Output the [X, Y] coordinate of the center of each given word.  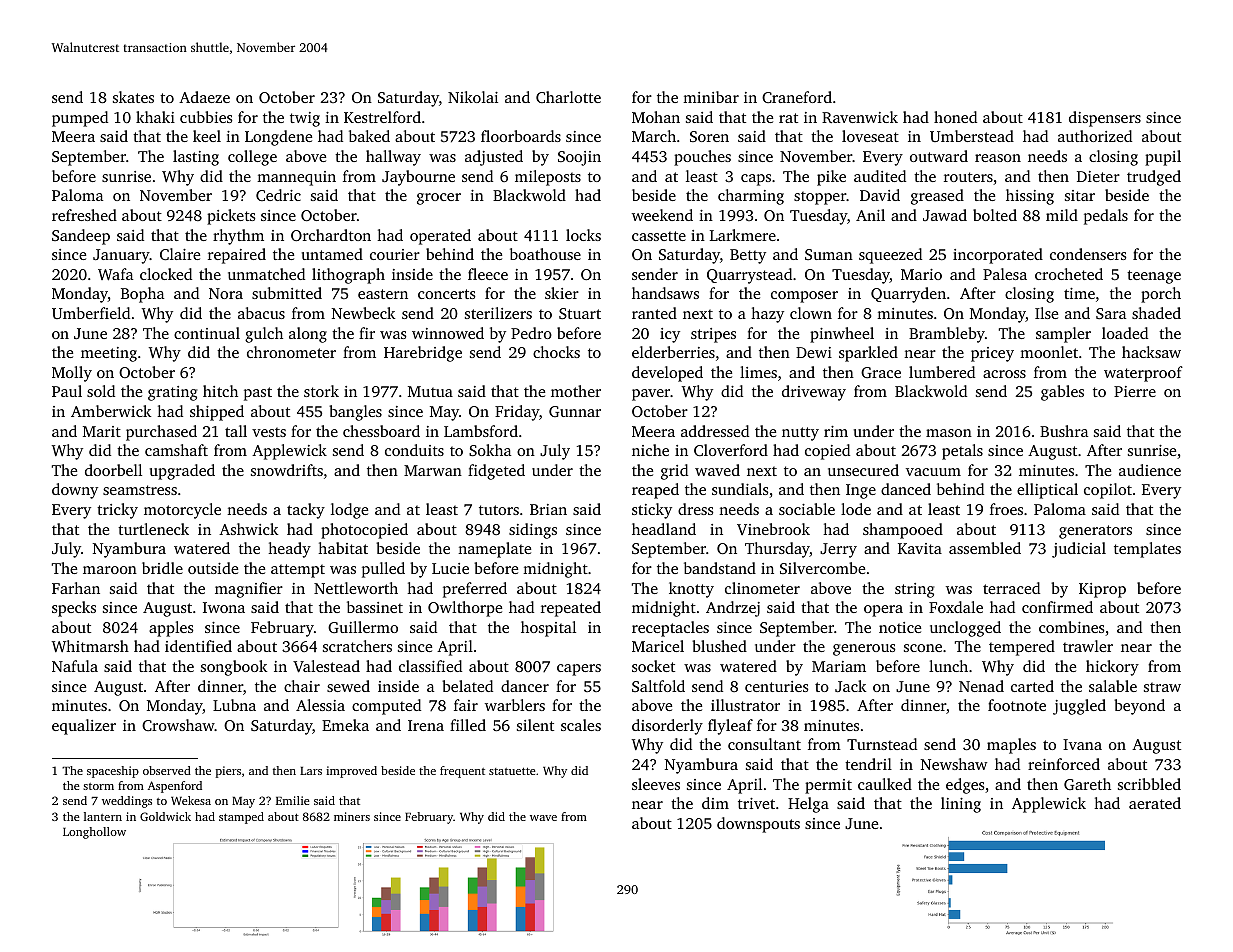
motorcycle [182, 511]
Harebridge [423, 354]
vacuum [933, 472]
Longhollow [94, 833]
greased [937, 197]
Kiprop [1102, 590]
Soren [709, 136]
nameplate [494, 550]
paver [651, 395]
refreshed [84, 215]
